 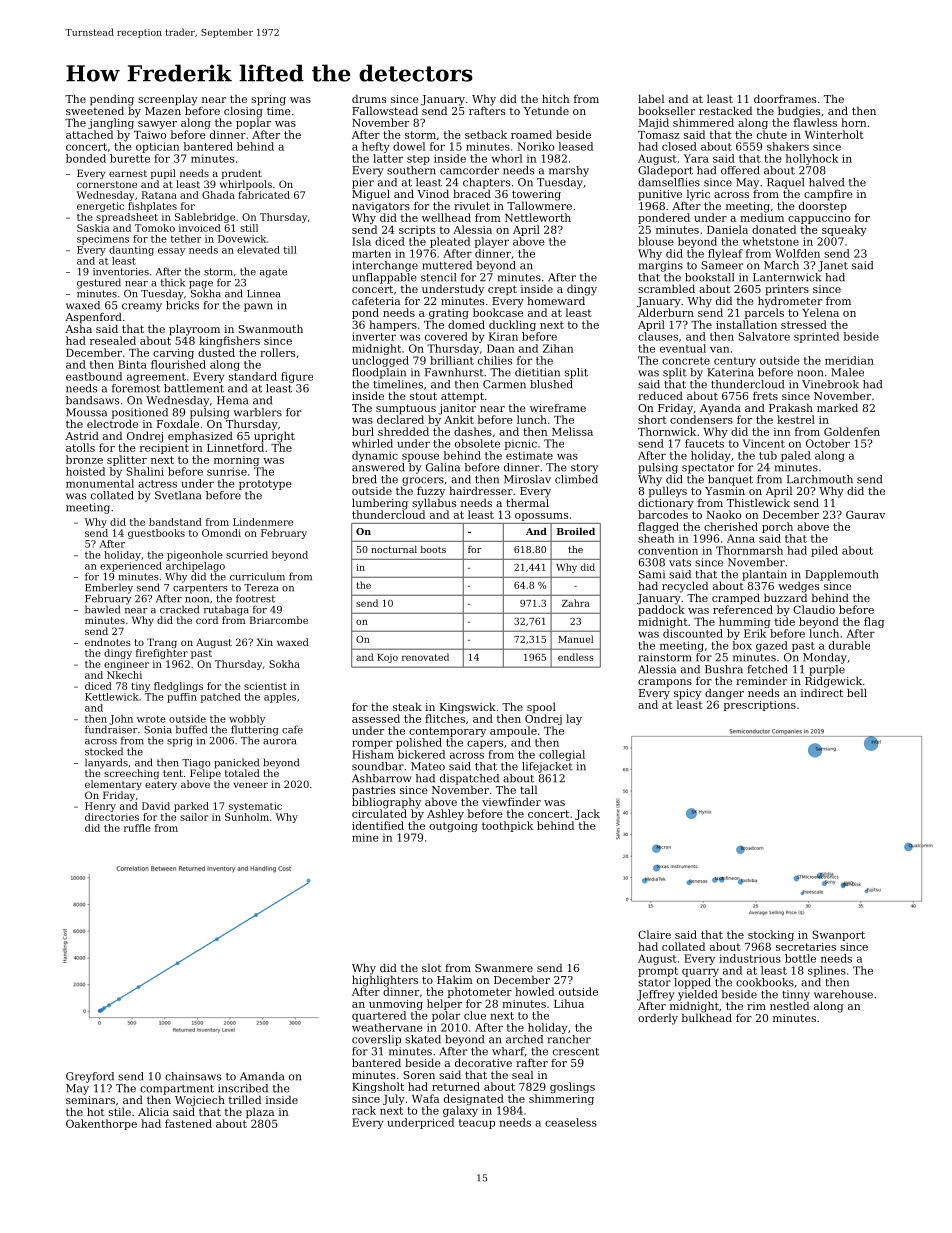 What do you see at coordinates (168, 100) in the page?
I see `screenplay` at bounding box center [168, 100].
